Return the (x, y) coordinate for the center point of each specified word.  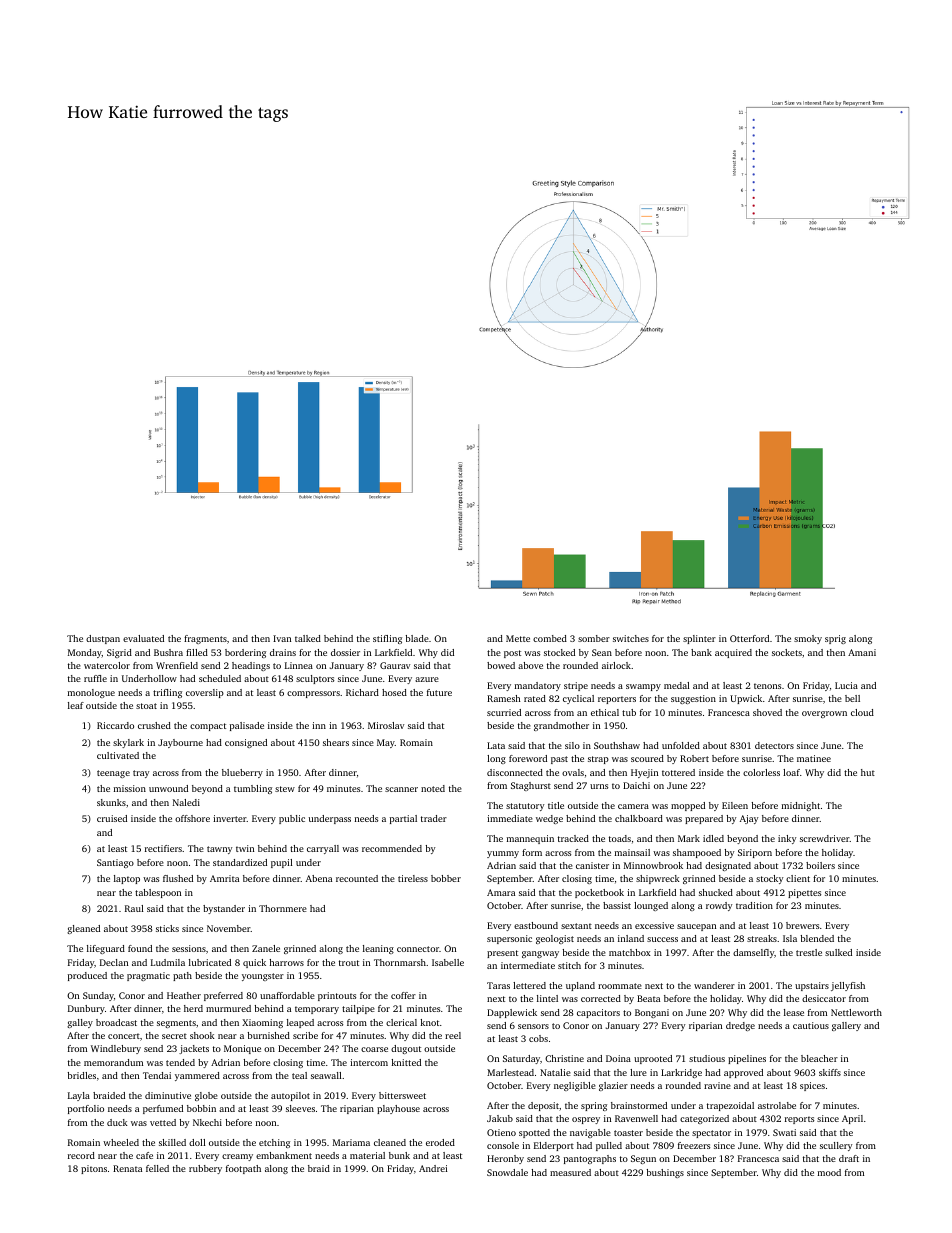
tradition (754, 905)
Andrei (433, 1168)
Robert (694, 758)
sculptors (315, 679)
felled (157, 1168)
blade (417, 638)
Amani (862, 652)
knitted (406, 1062)
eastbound (536, 925)
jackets (194, 1049)
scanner (401, 789)
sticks (167, 928)
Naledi (186, 802)
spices (812, 1086)
